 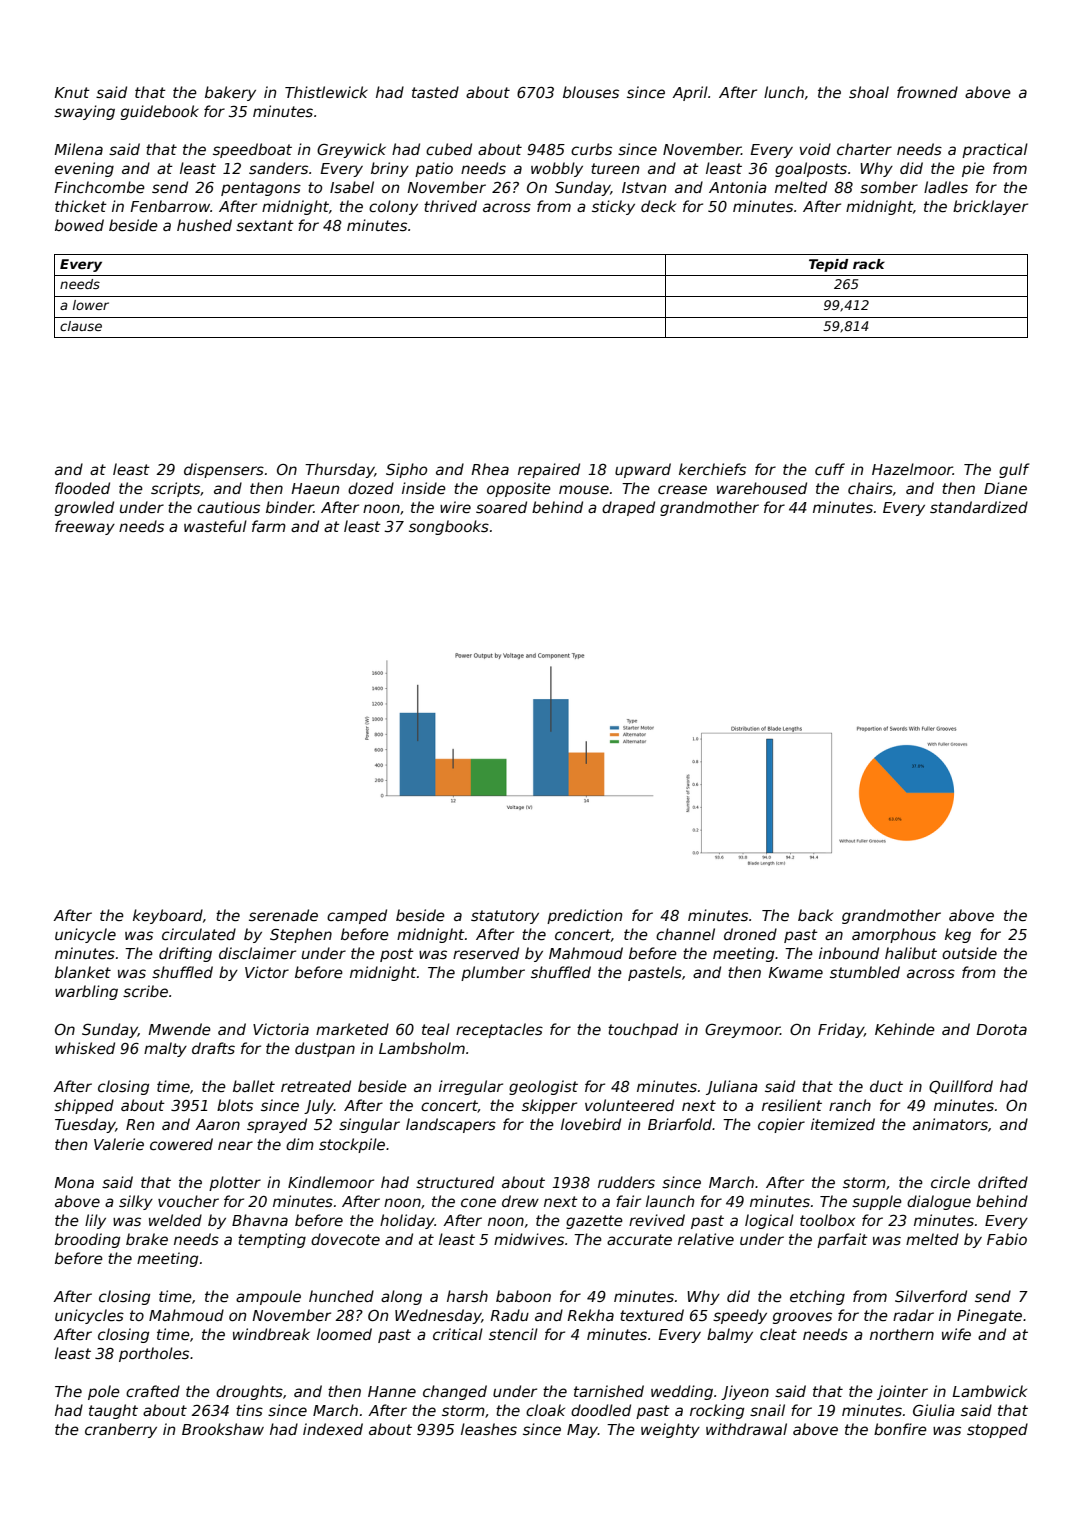 I want to click on lunch, so click(x=784, y=92).
